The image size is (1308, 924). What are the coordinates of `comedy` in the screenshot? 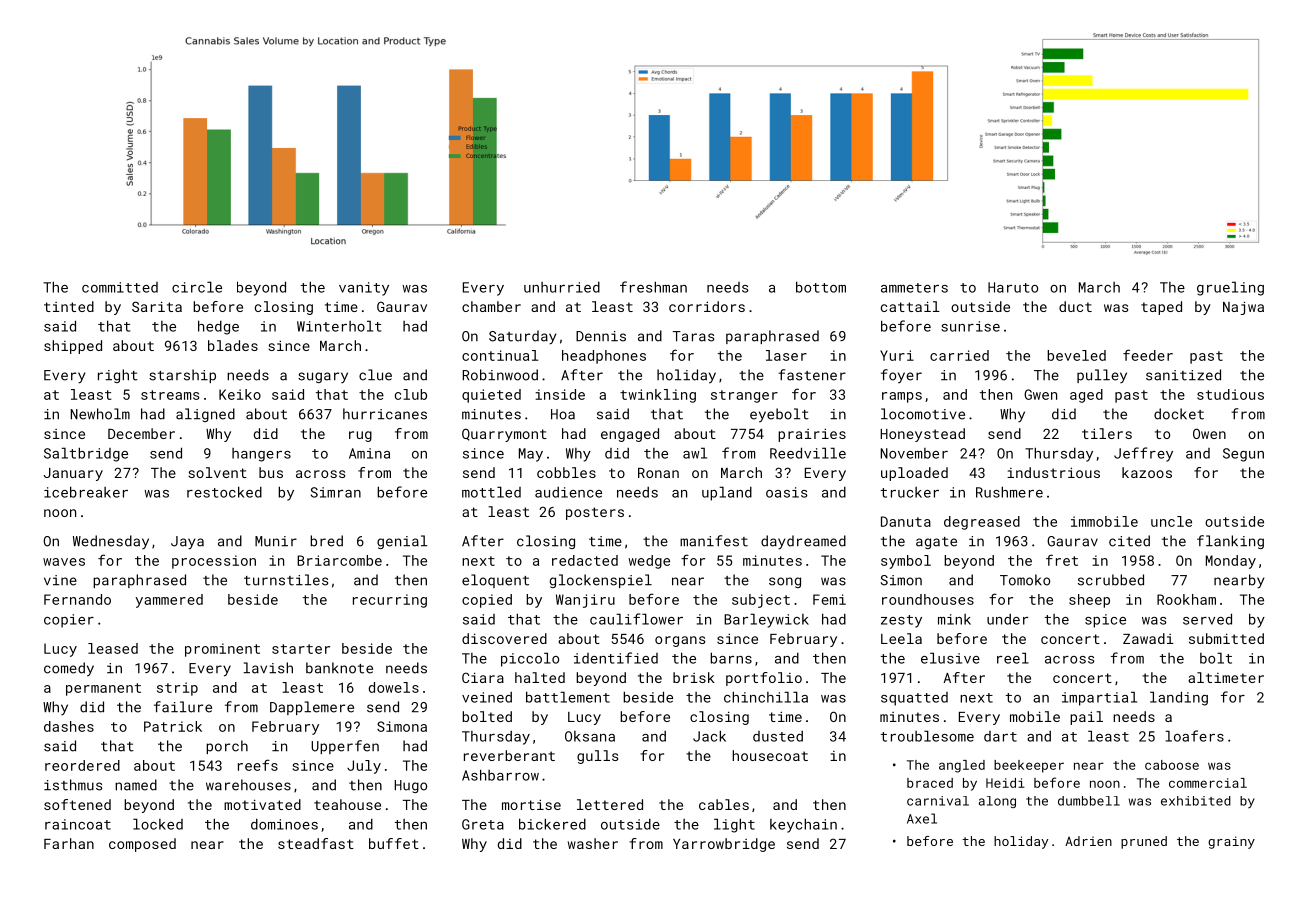 It's located at (69, 669).
